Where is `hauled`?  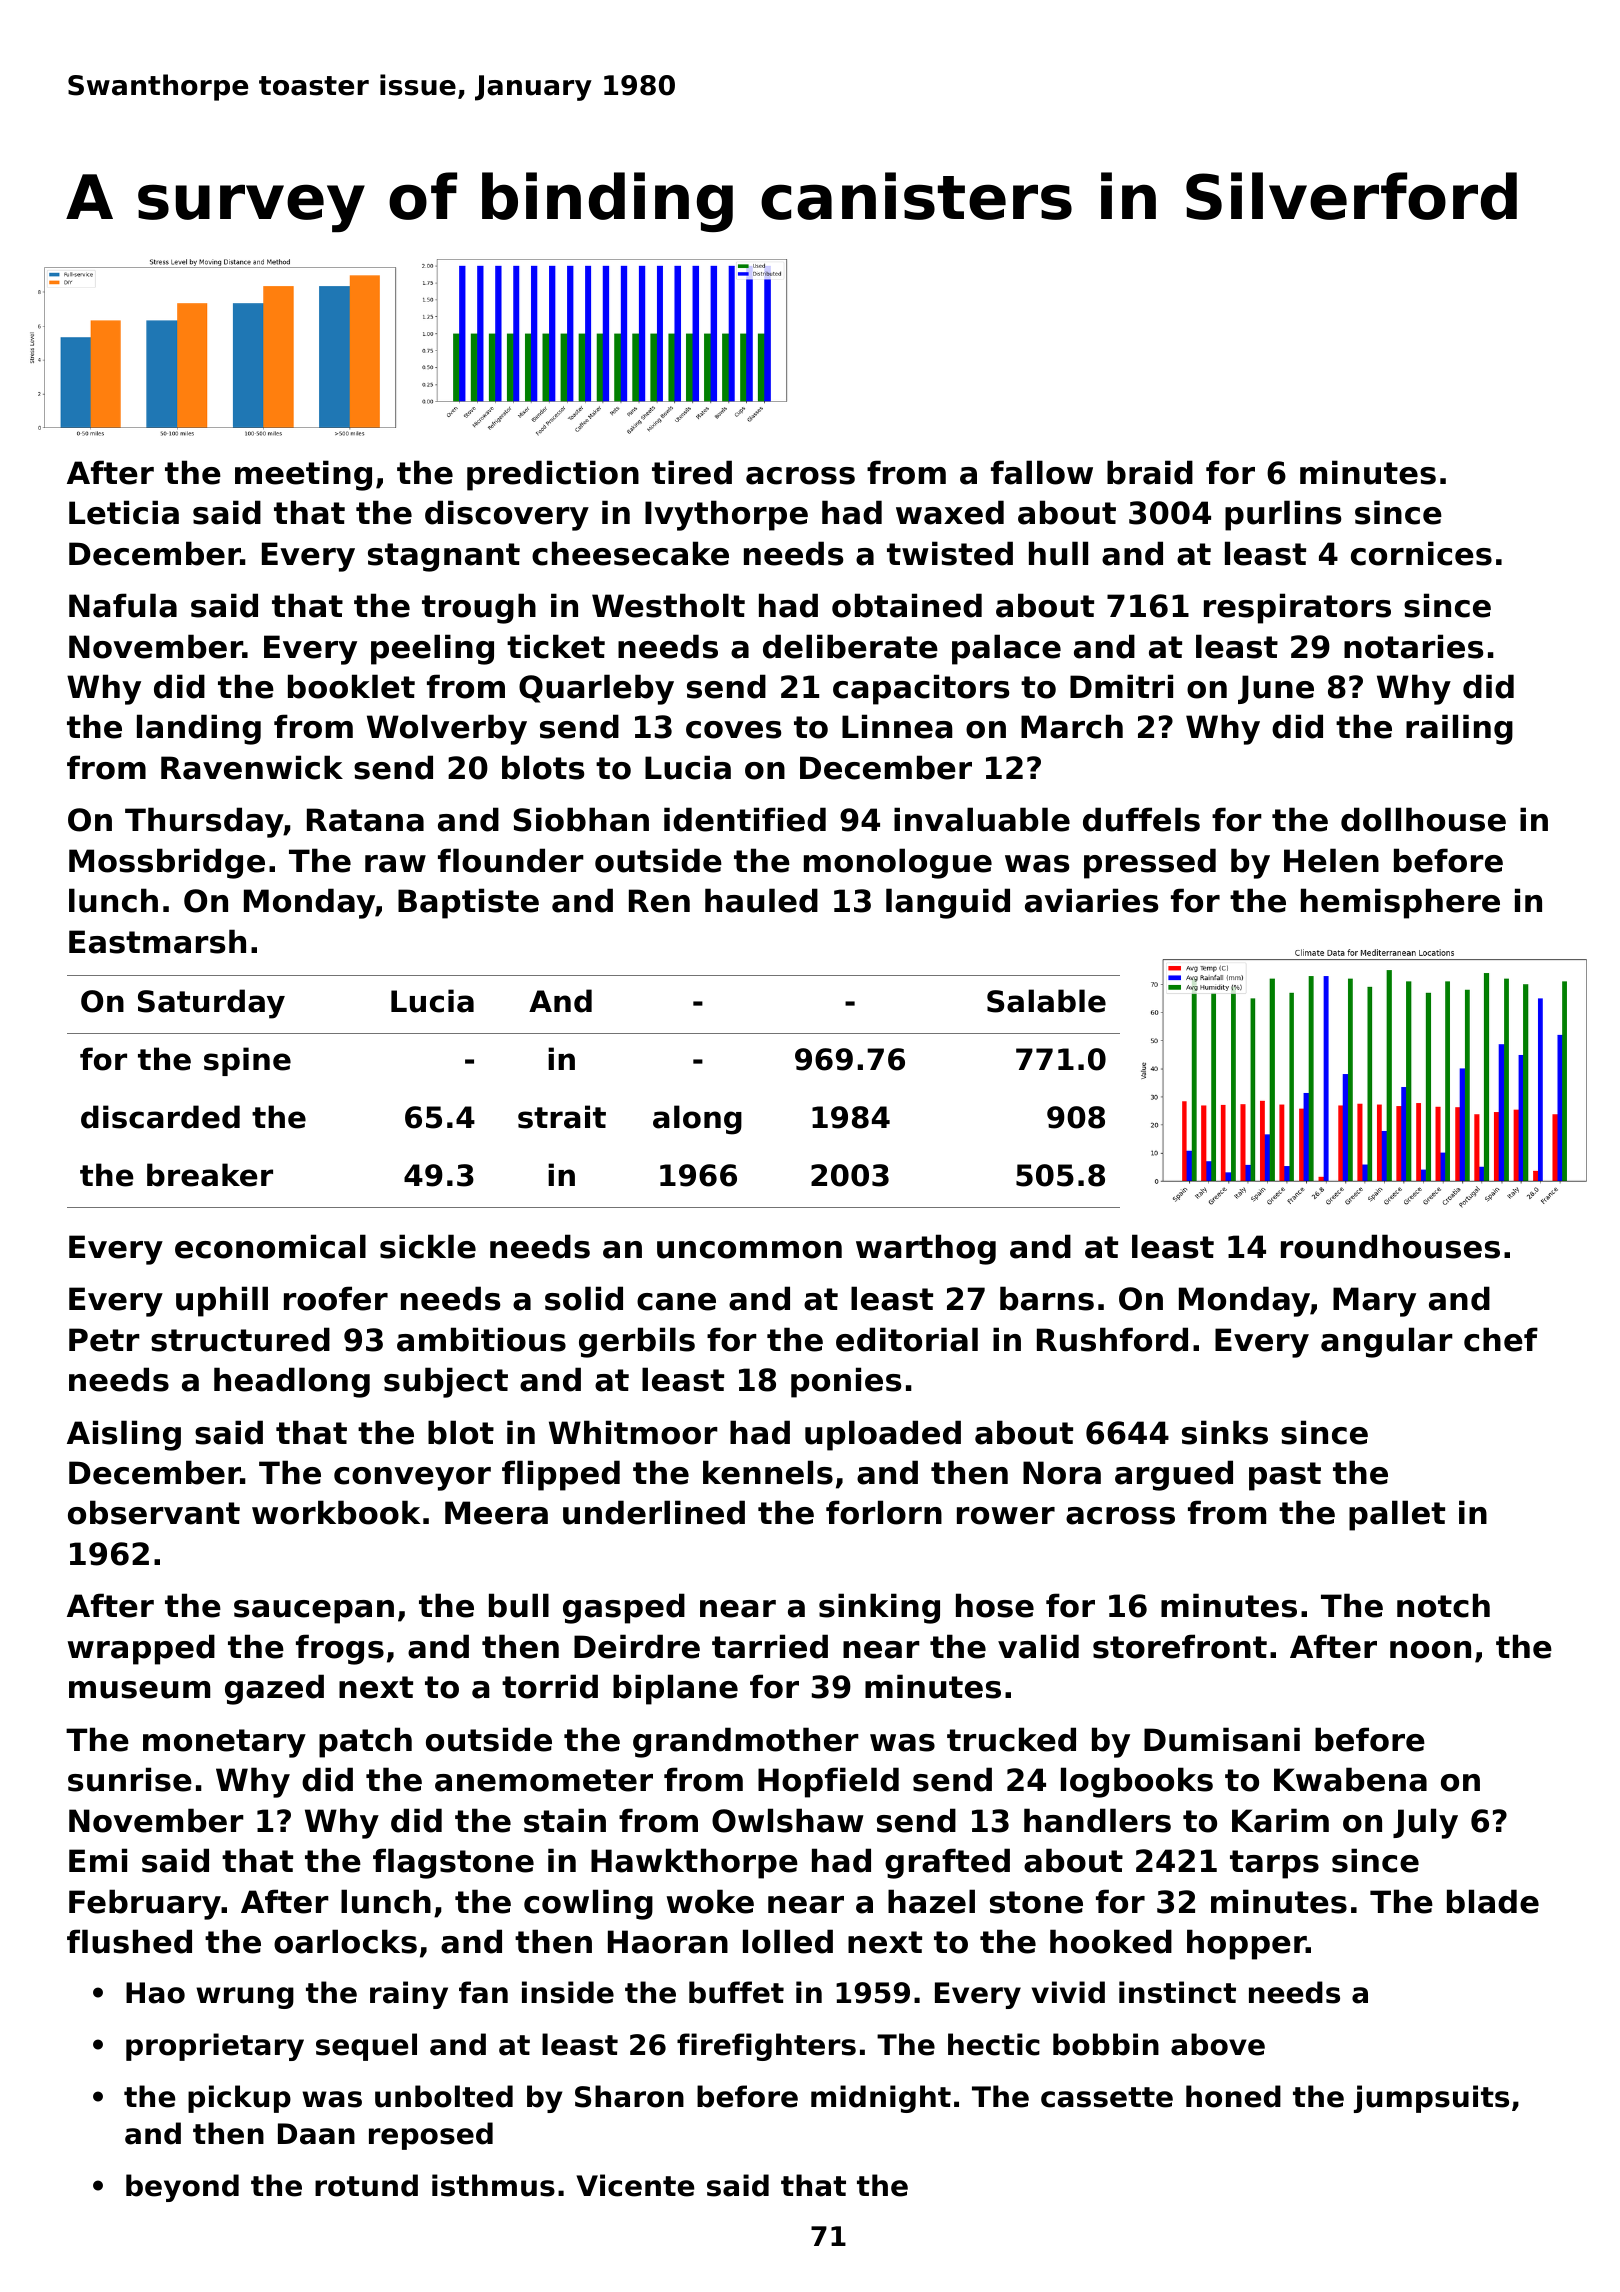 hauled is located at coordinates (761, 900).
